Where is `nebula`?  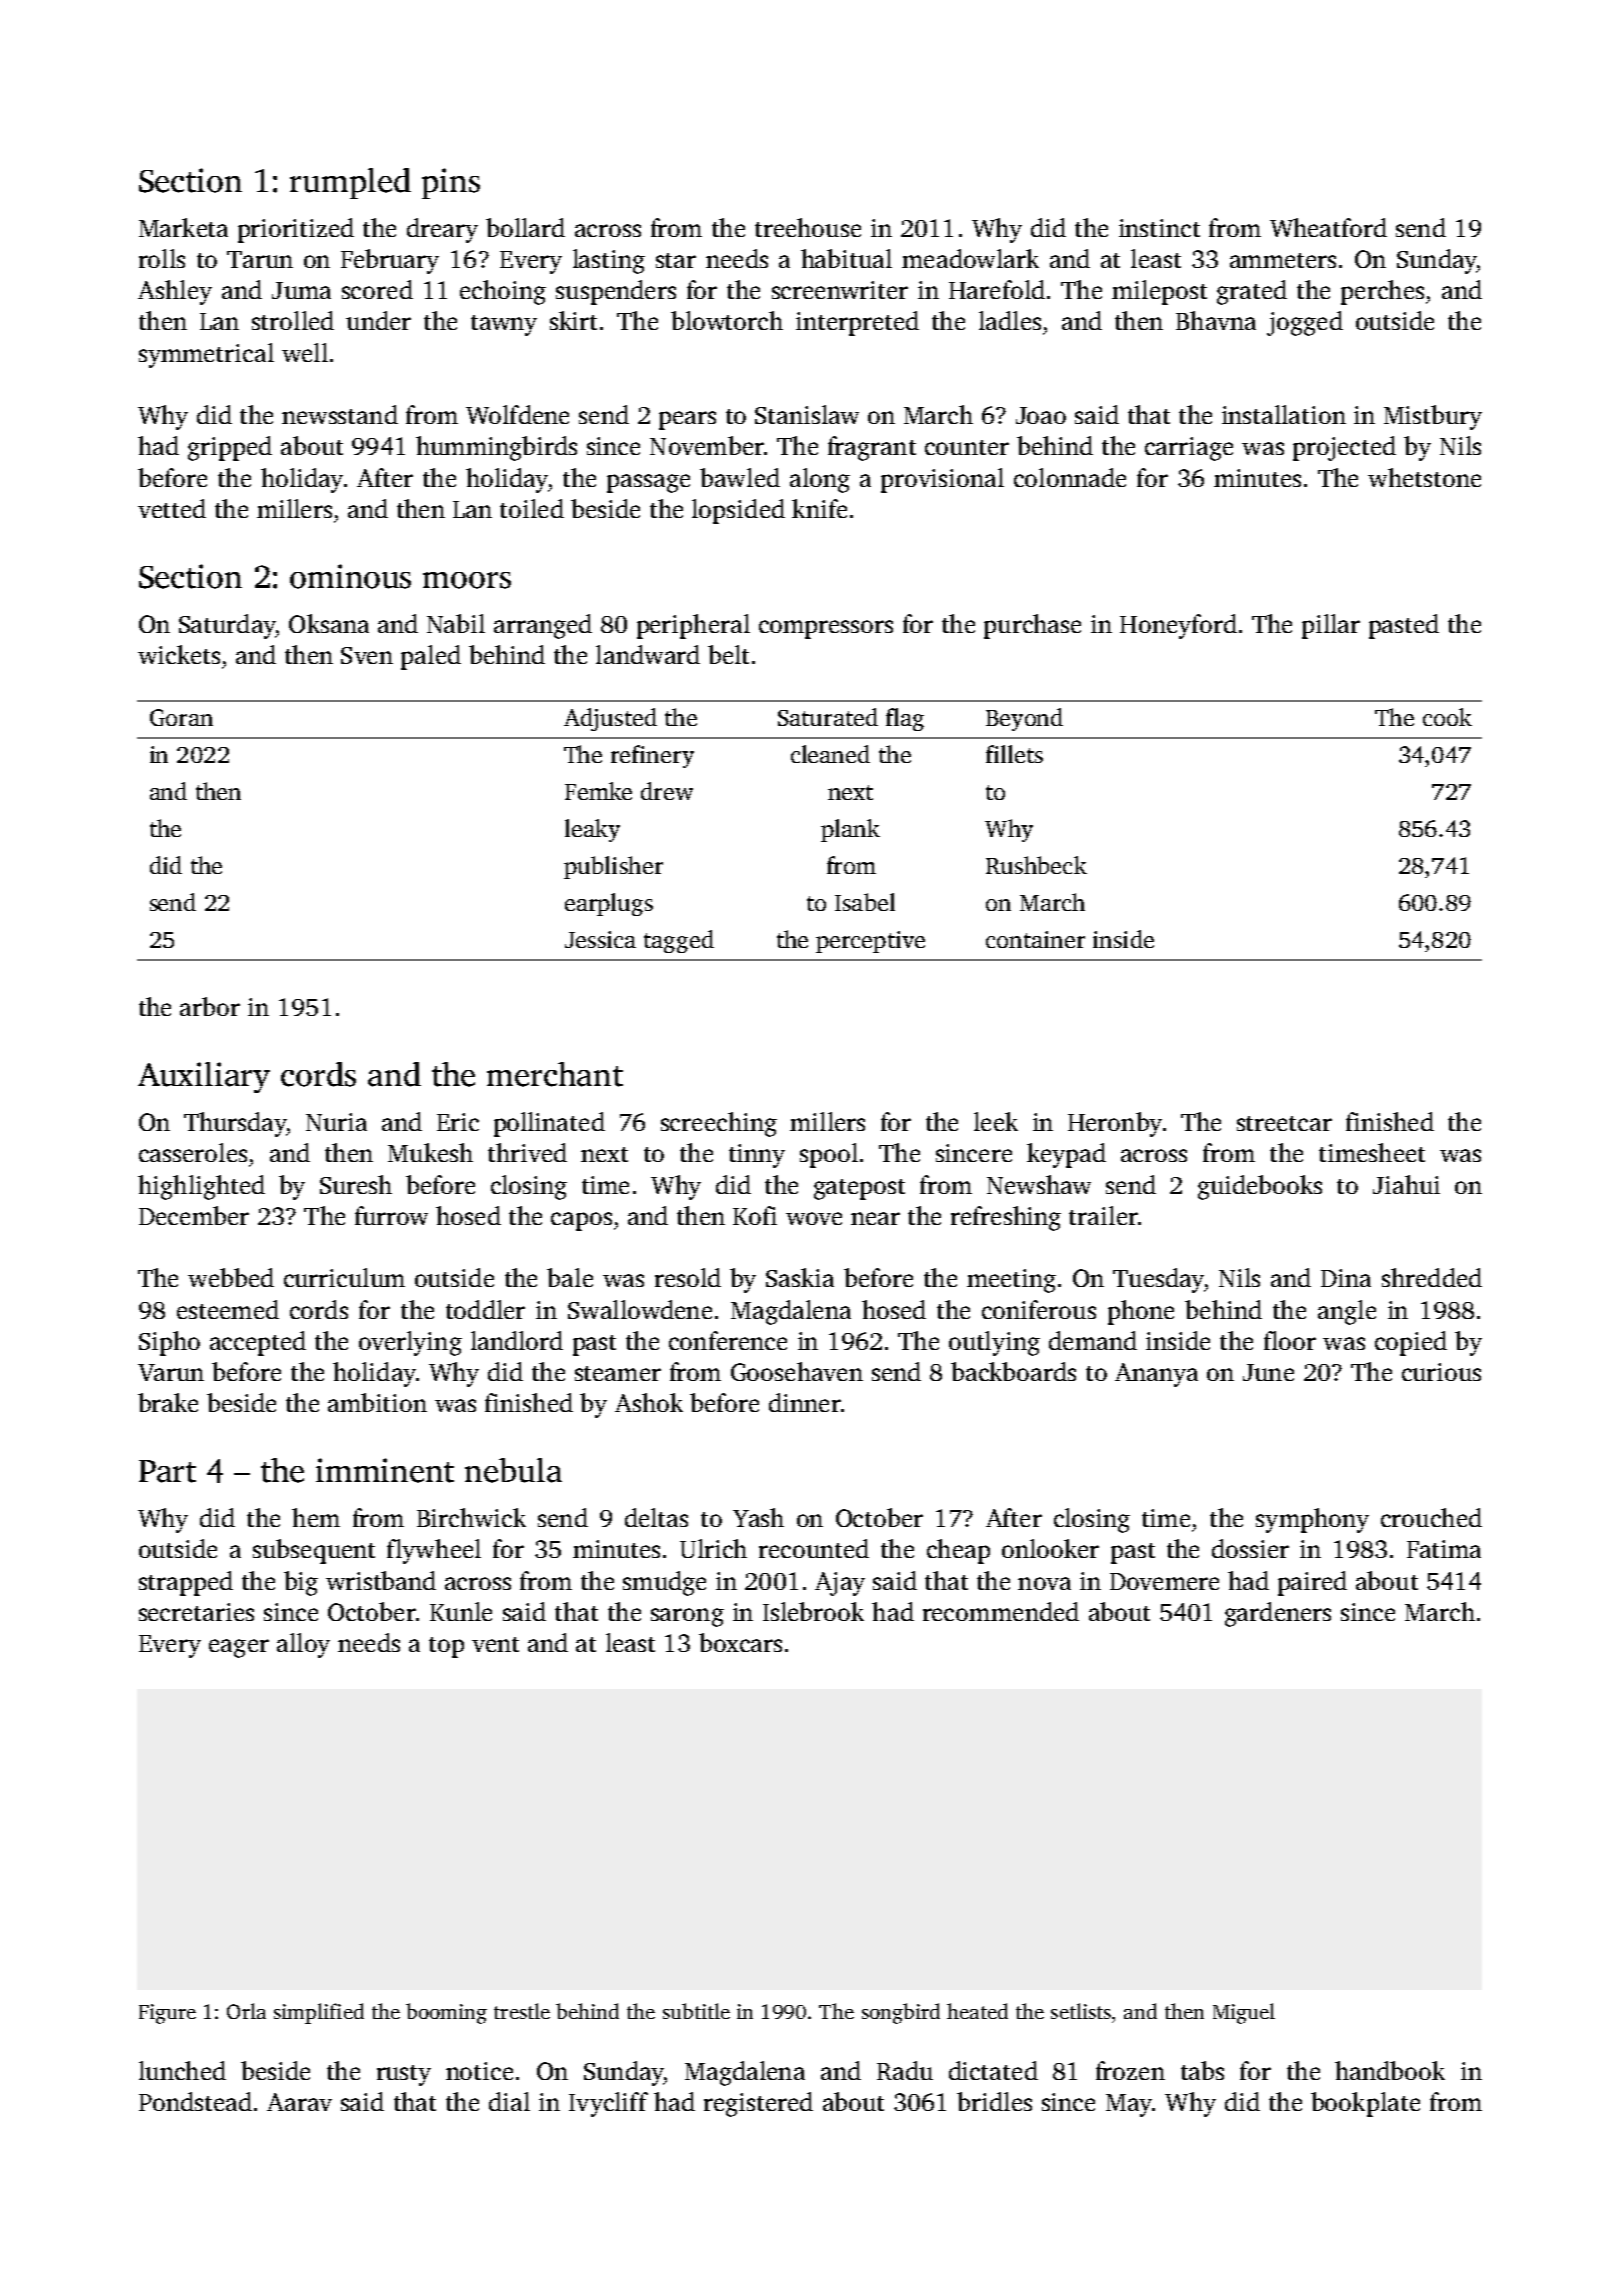 nebula is located at coordinates (513, 1470).
